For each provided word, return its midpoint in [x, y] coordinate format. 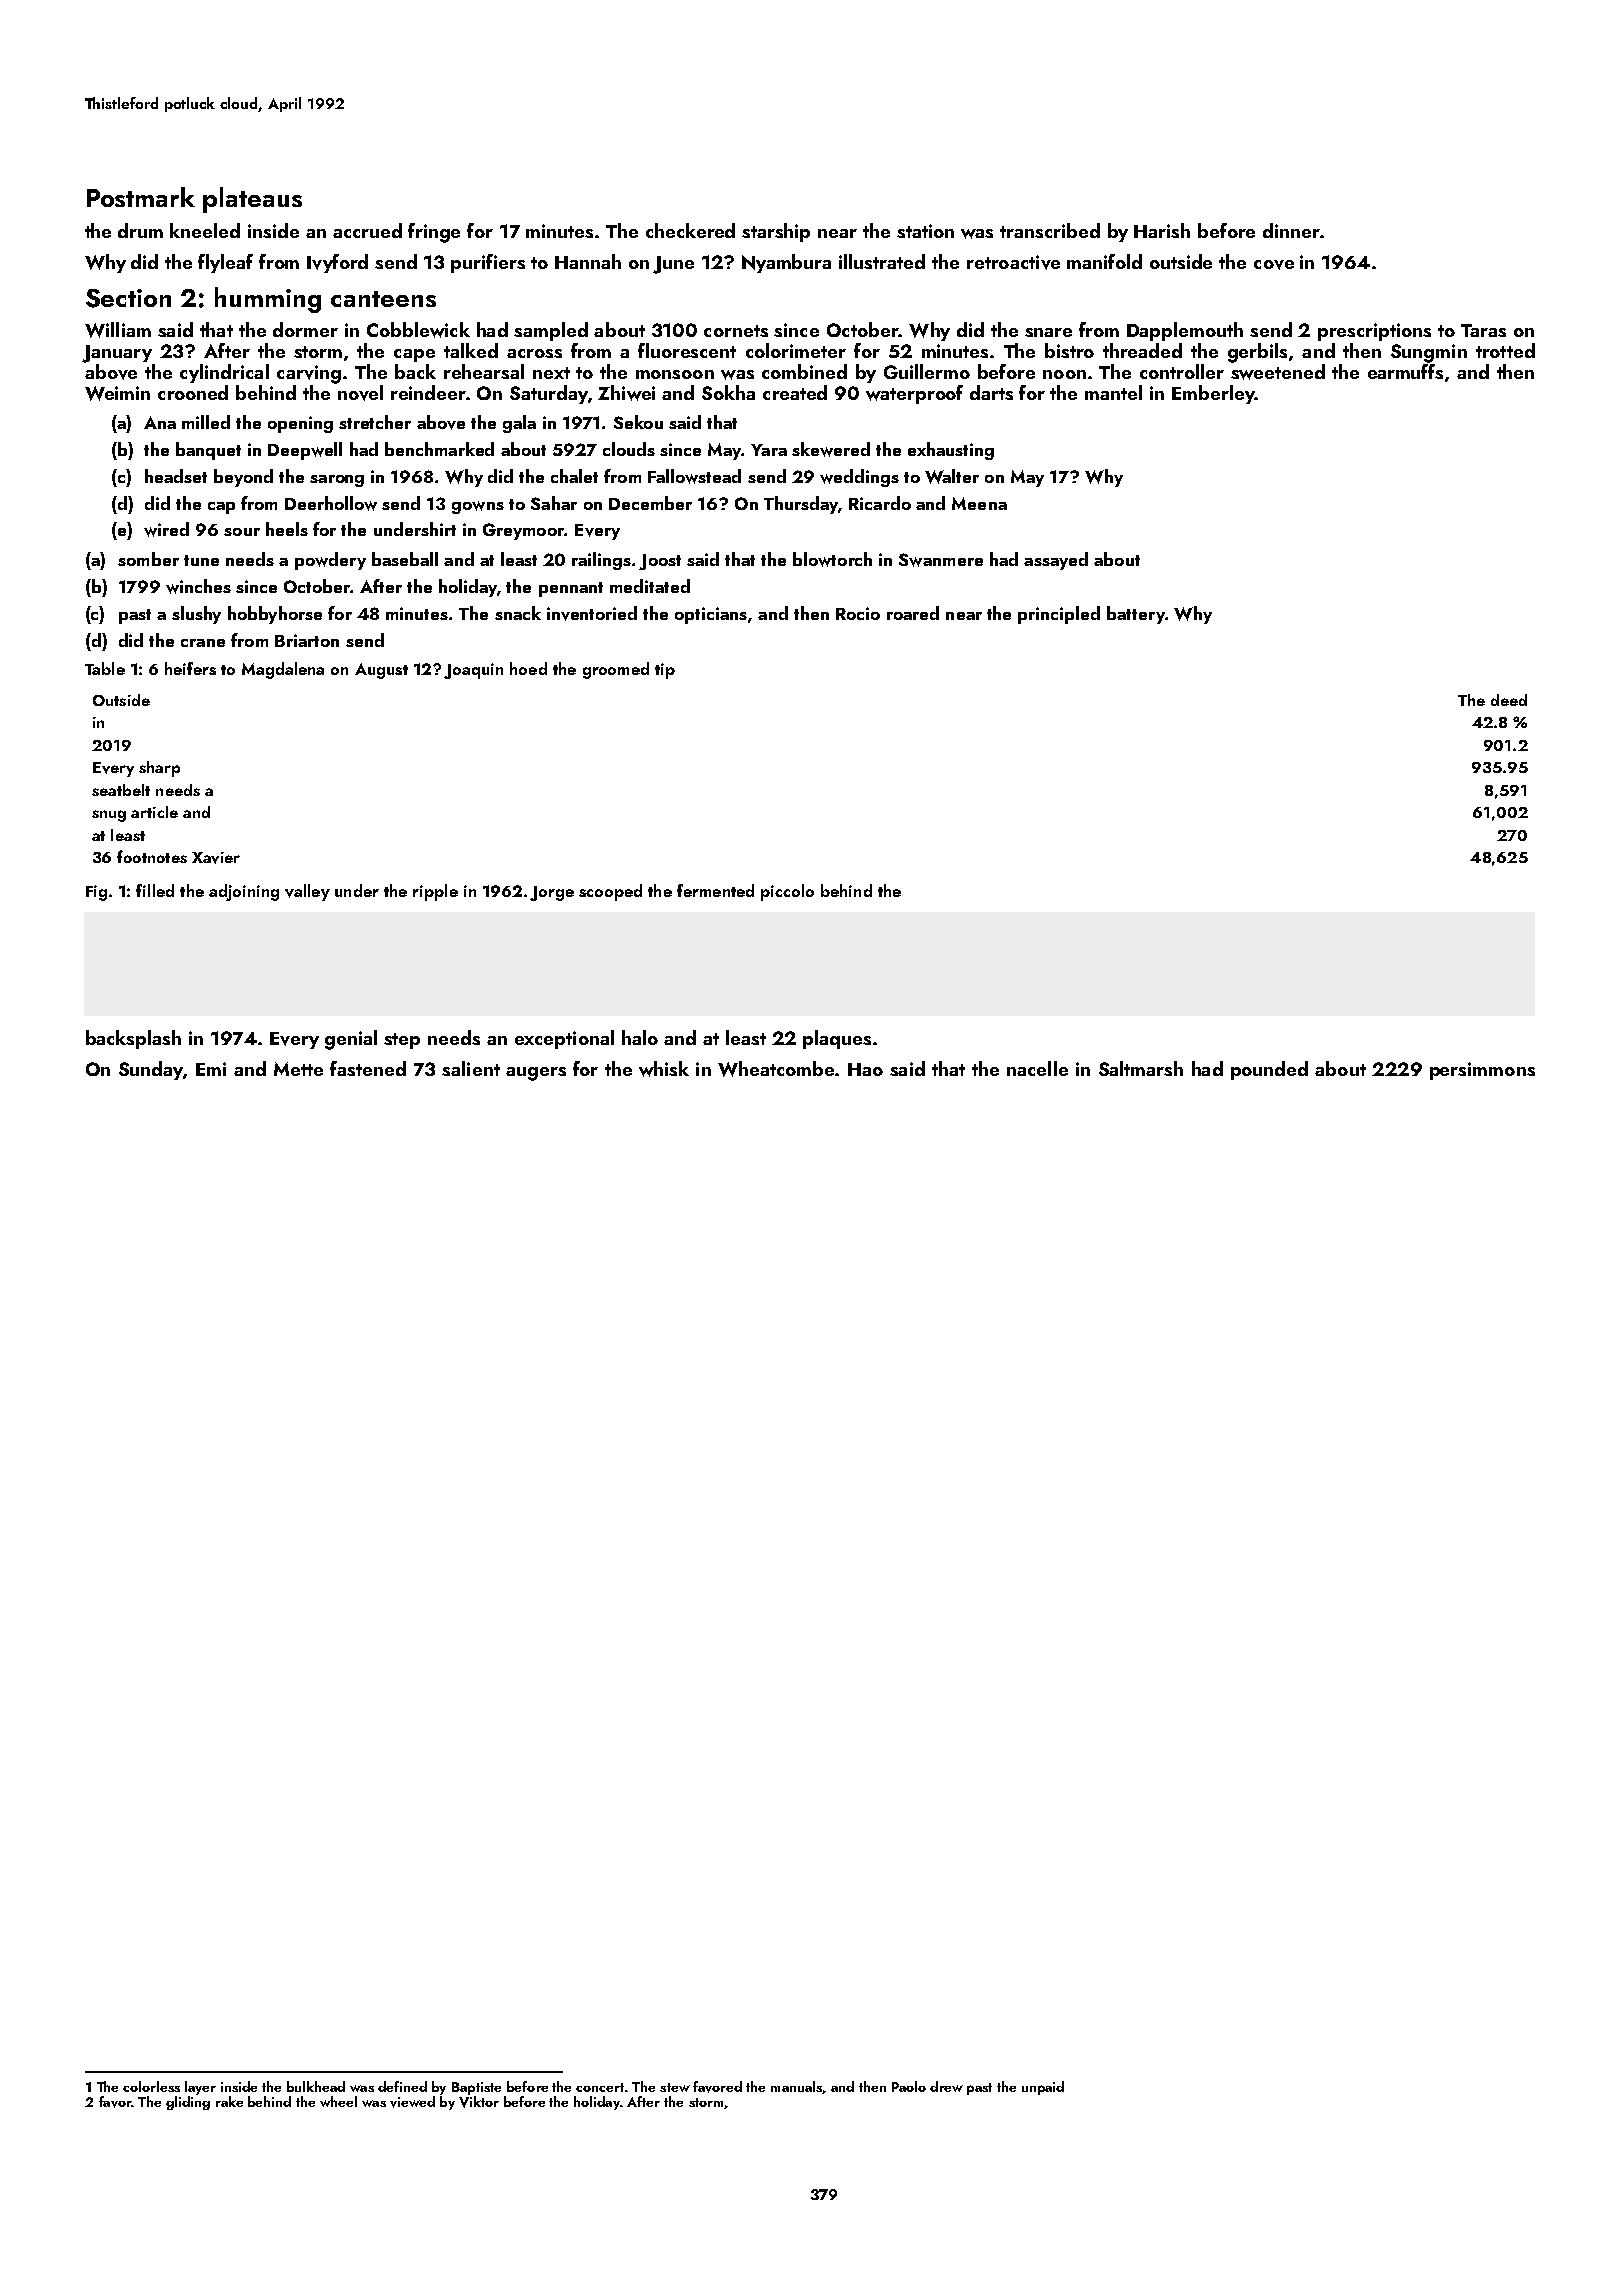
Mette [298, 1069]
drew [946, 2086]
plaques [837, 1039]
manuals [796, 2086]
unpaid [1043, 2088]
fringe [434, 233]
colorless [151, 2086]
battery [1136, 615]
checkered [690, 230]
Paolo [909, 2086]
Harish [1162, 230]
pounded [1269, 1070]
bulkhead [316, 2086]
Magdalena [283, 670]
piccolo [787, 892]
